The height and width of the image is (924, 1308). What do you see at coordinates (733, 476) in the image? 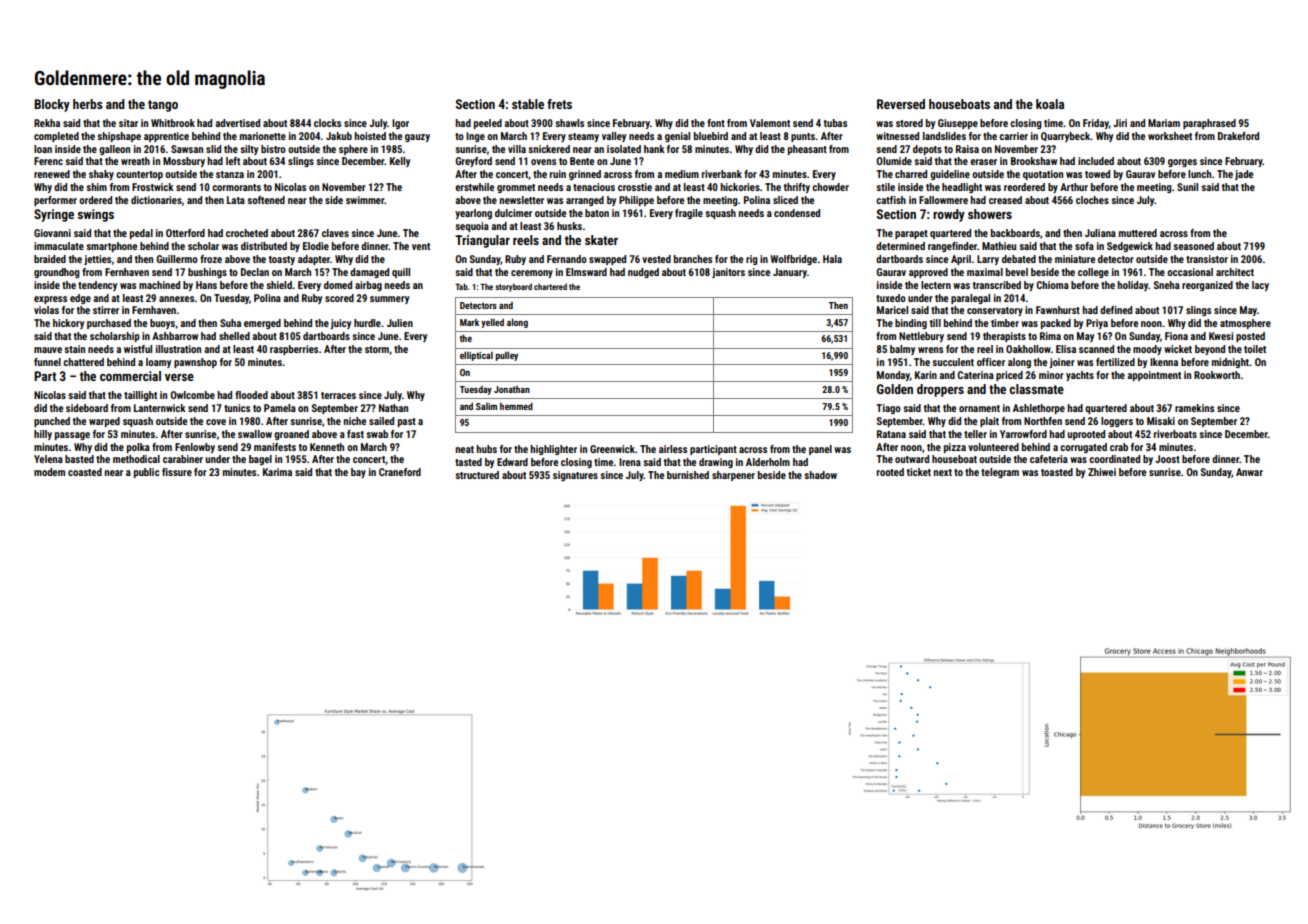
I see `sharpener` at bounding box center [733, 476].
